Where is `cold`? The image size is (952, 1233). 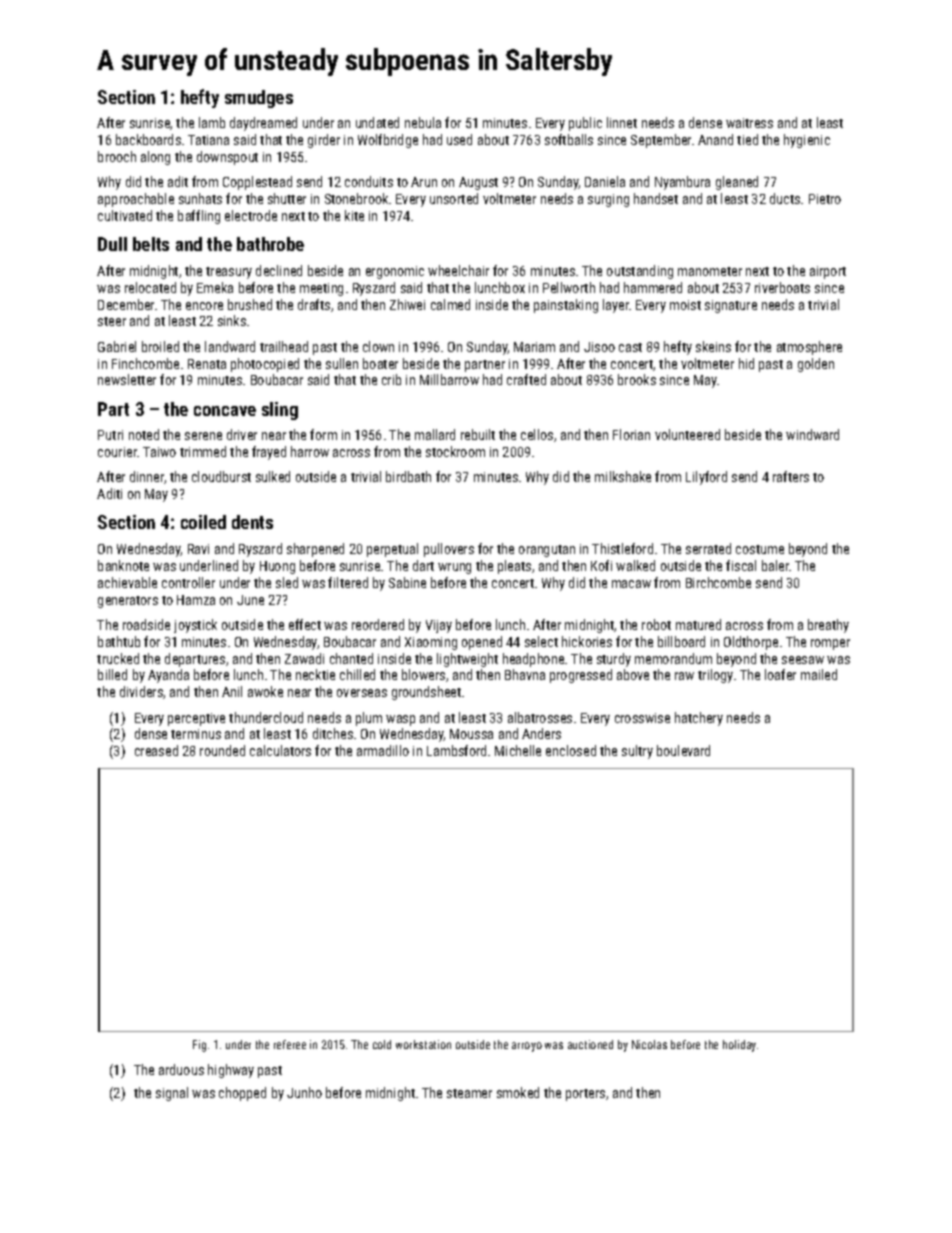
cold is located at coordinates (382, 1044).
